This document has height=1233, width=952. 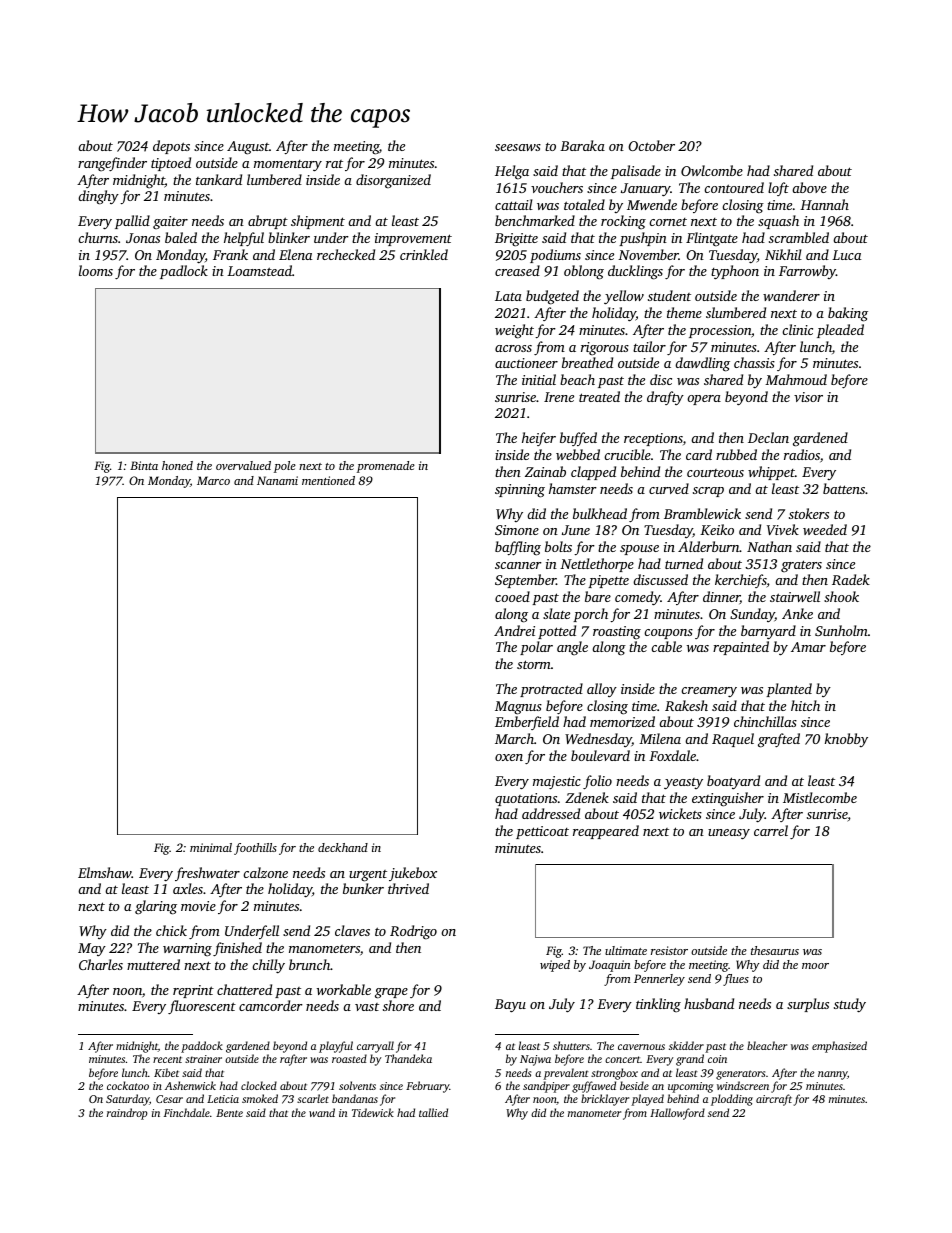 What do you see at coordinates (171, 147) in the document?
I see `depots` at bounding box center [171, 147].
